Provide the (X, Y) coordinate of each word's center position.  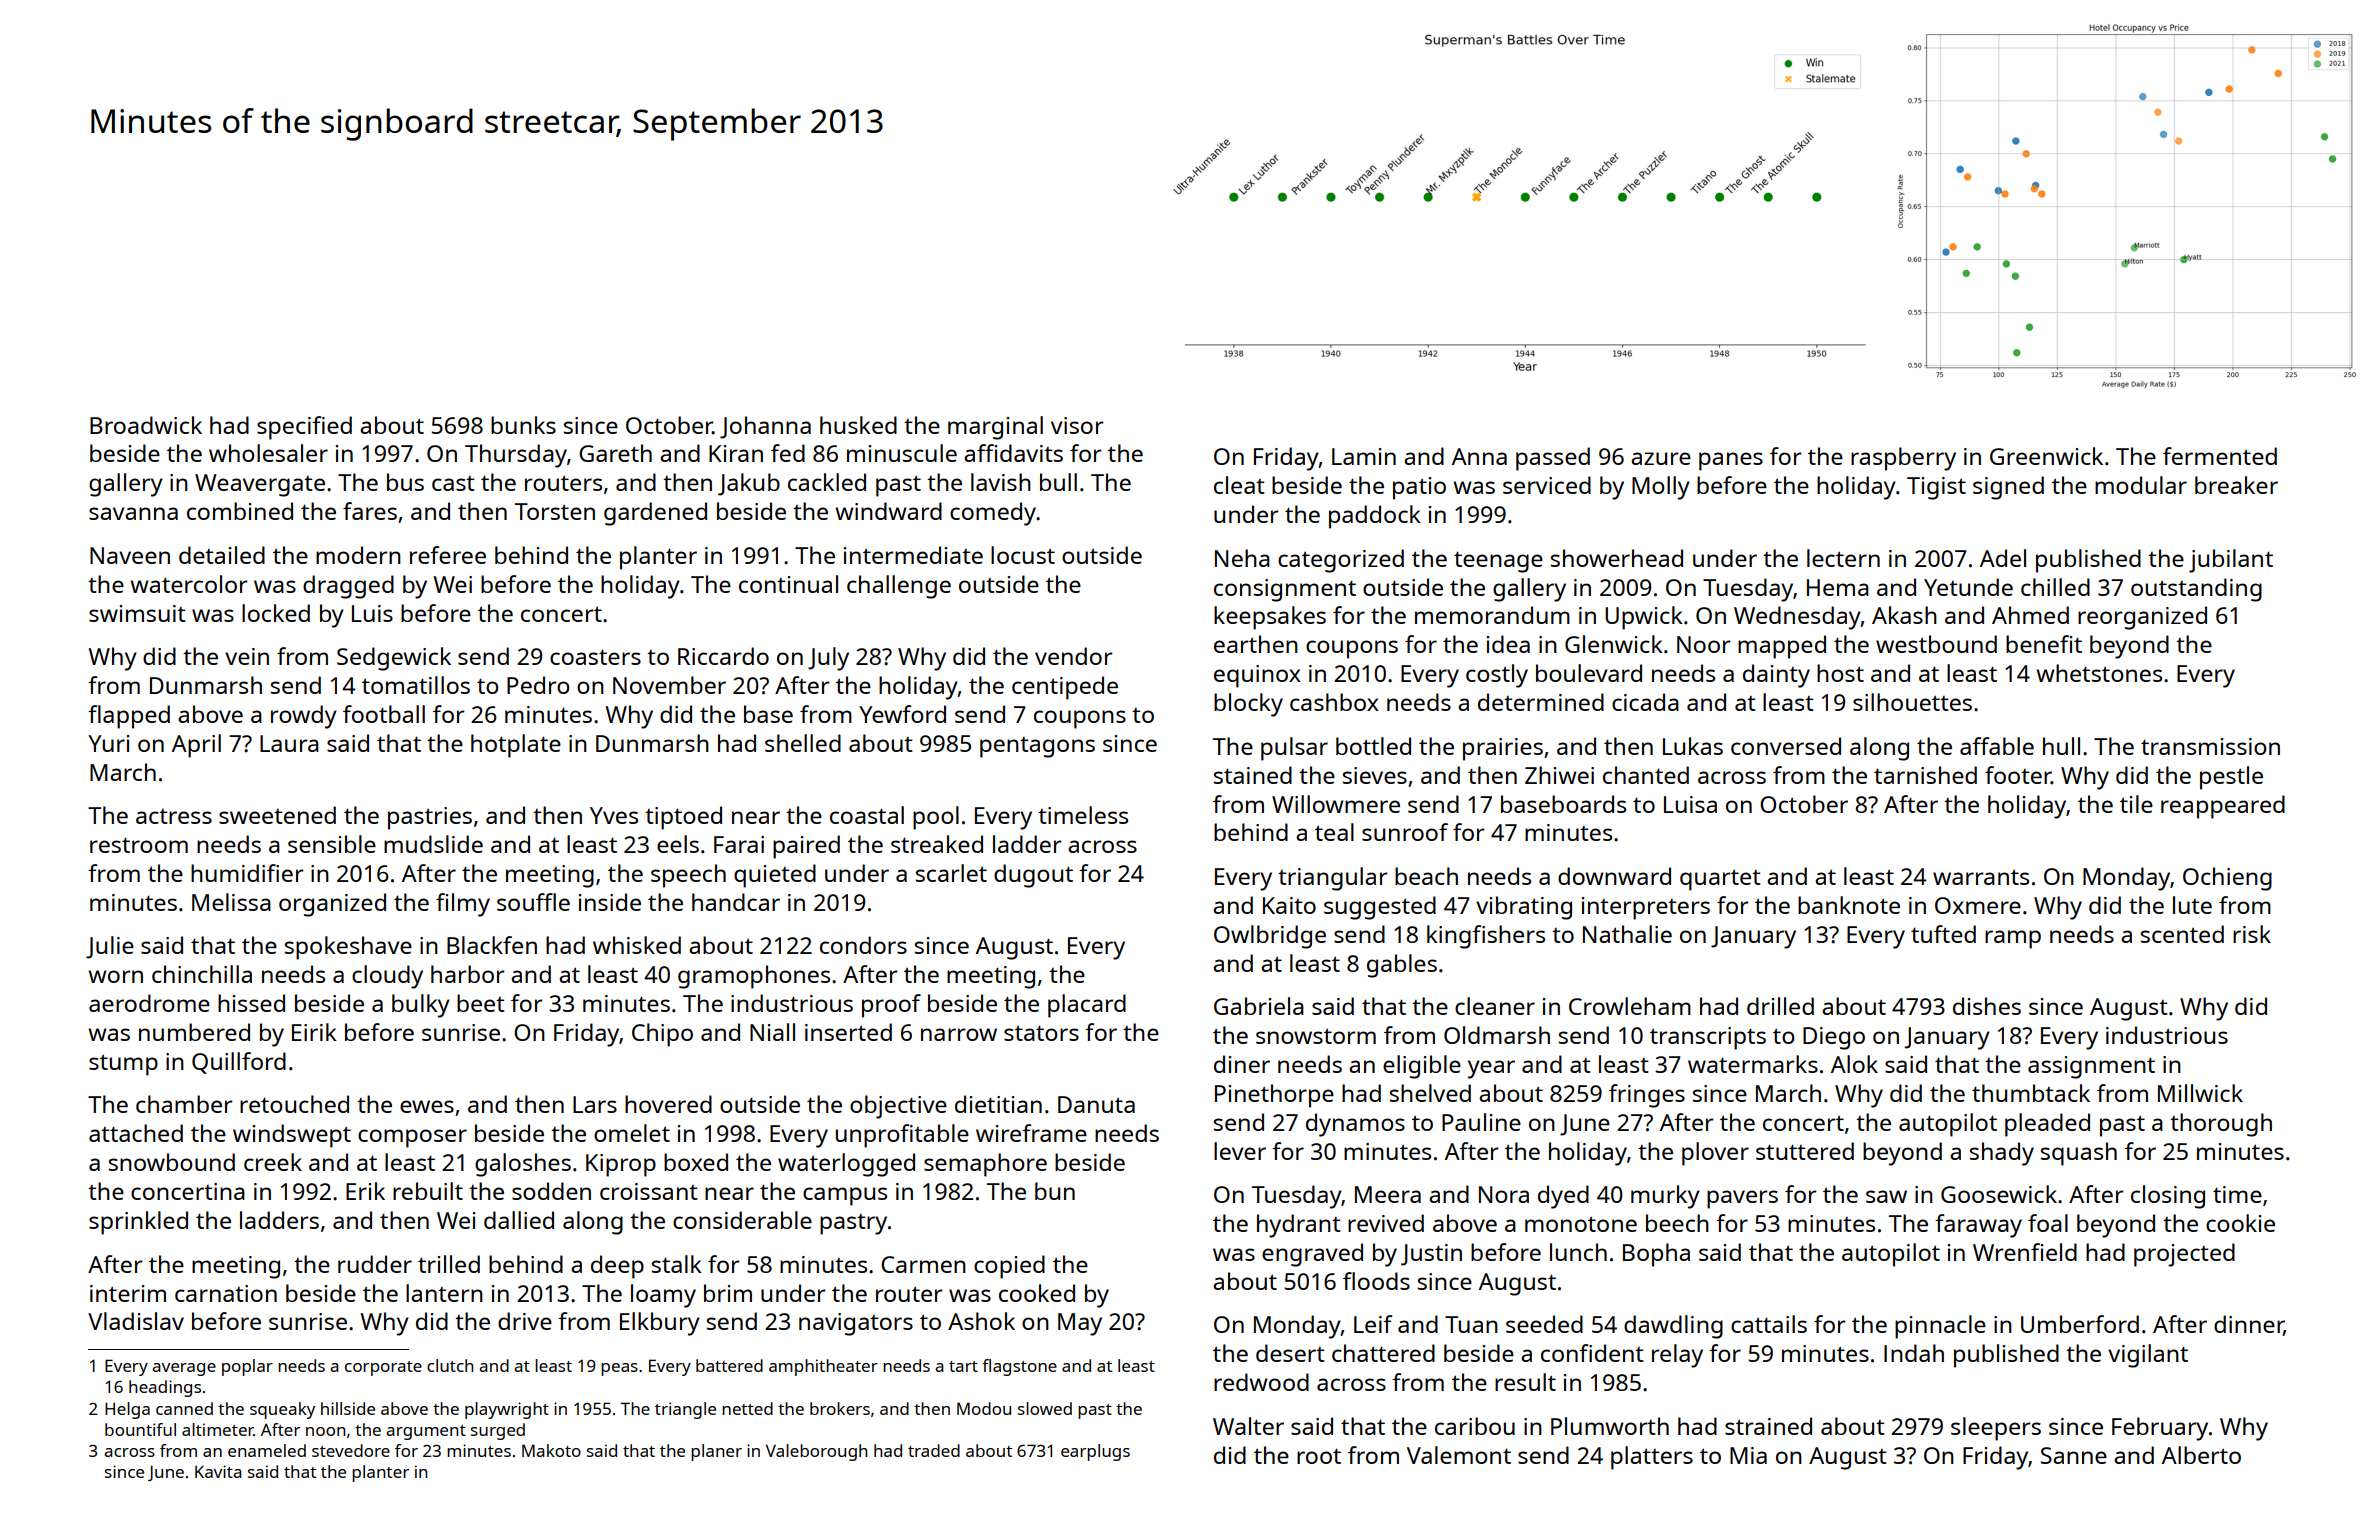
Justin (1431, 1255)
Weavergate (260, 485)
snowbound (172, 1162)
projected (2184, 1255)
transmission (2210, 746)
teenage (1498, 562)
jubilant (2231, 561)
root (1319, 1456)
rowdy (304, 717)
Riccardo (723, 656)
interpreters (1646, 908)
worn (115, 976)
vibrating (1524, 908)
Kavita (218, 1471)
